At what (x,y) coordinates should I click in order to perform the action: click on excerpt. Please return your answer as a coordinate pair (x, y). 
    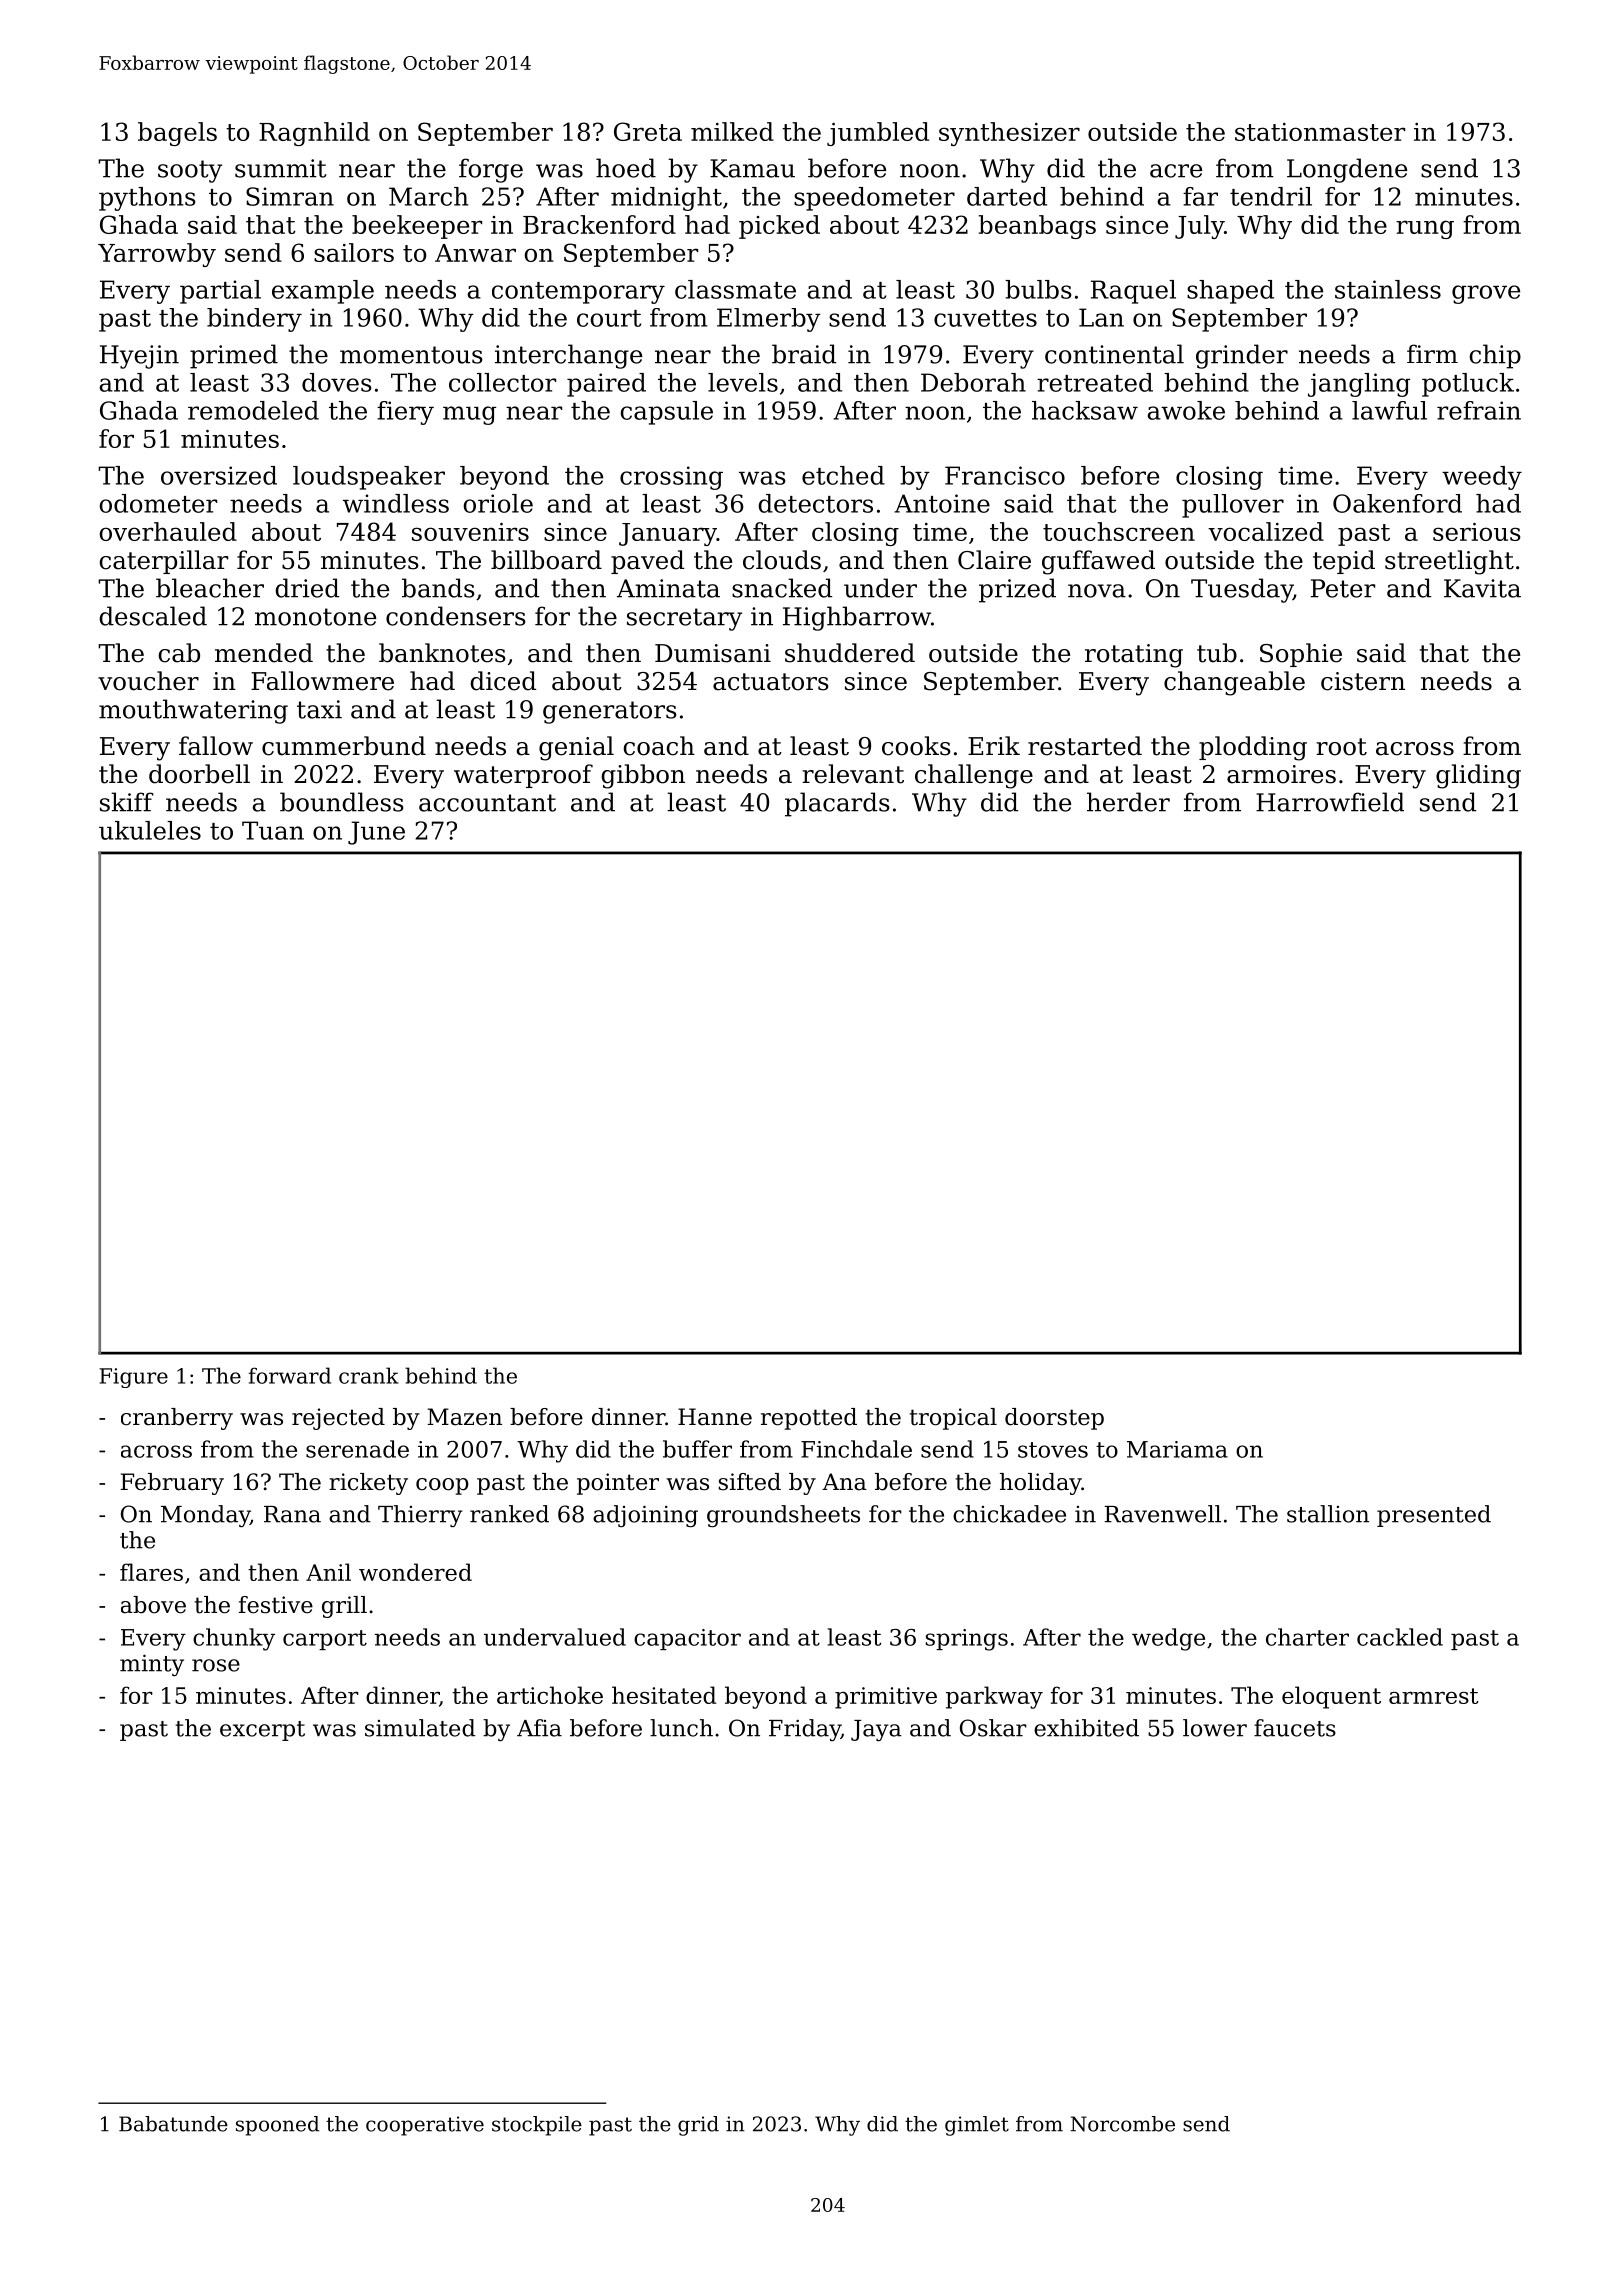
    Looking at the image, I should click on (262, 1731).
